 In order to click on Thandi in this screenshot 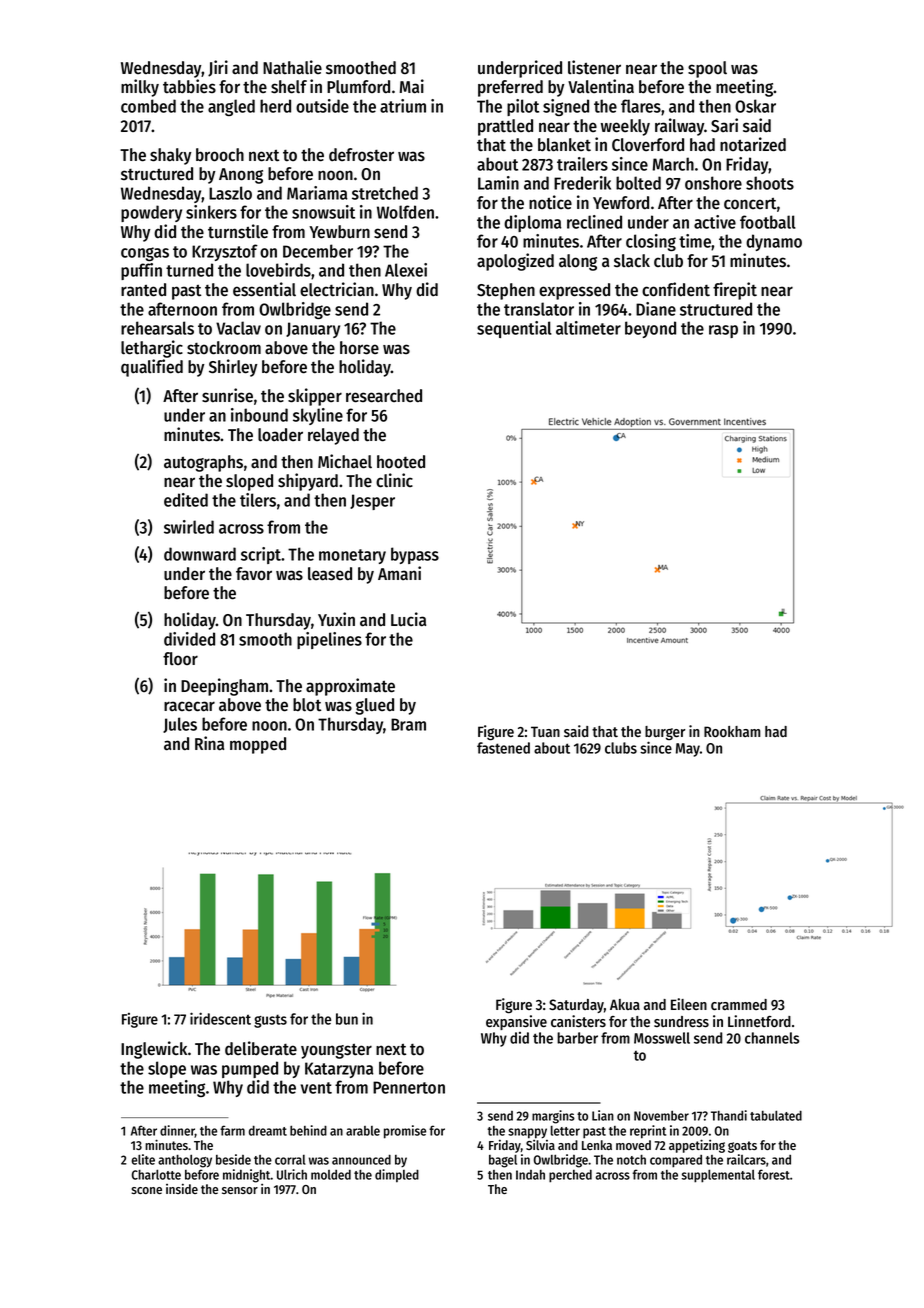, I will do `click(729, 1115)`.
